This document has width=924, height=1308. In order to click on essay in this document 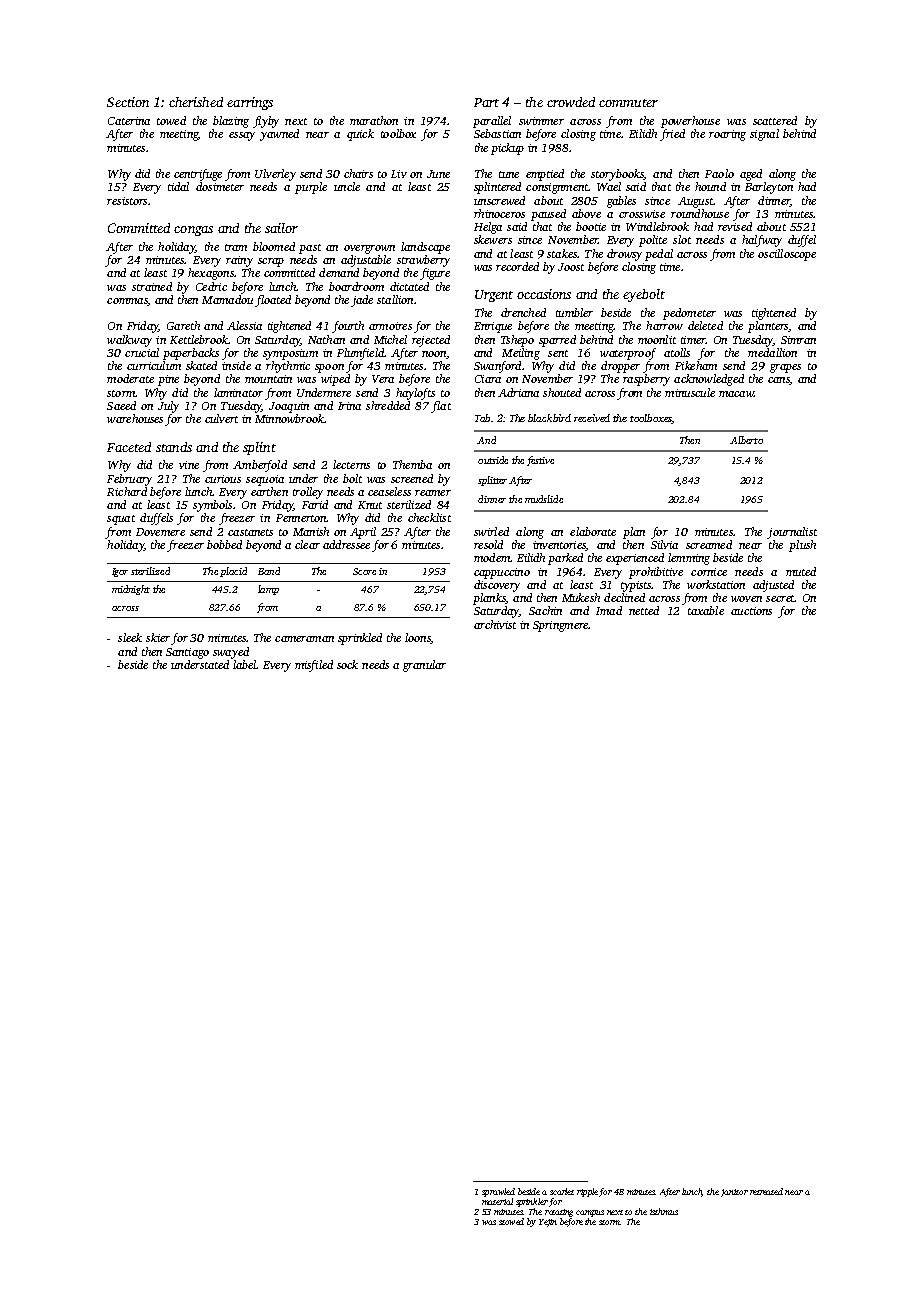, I will do `click(242, 136)`.
